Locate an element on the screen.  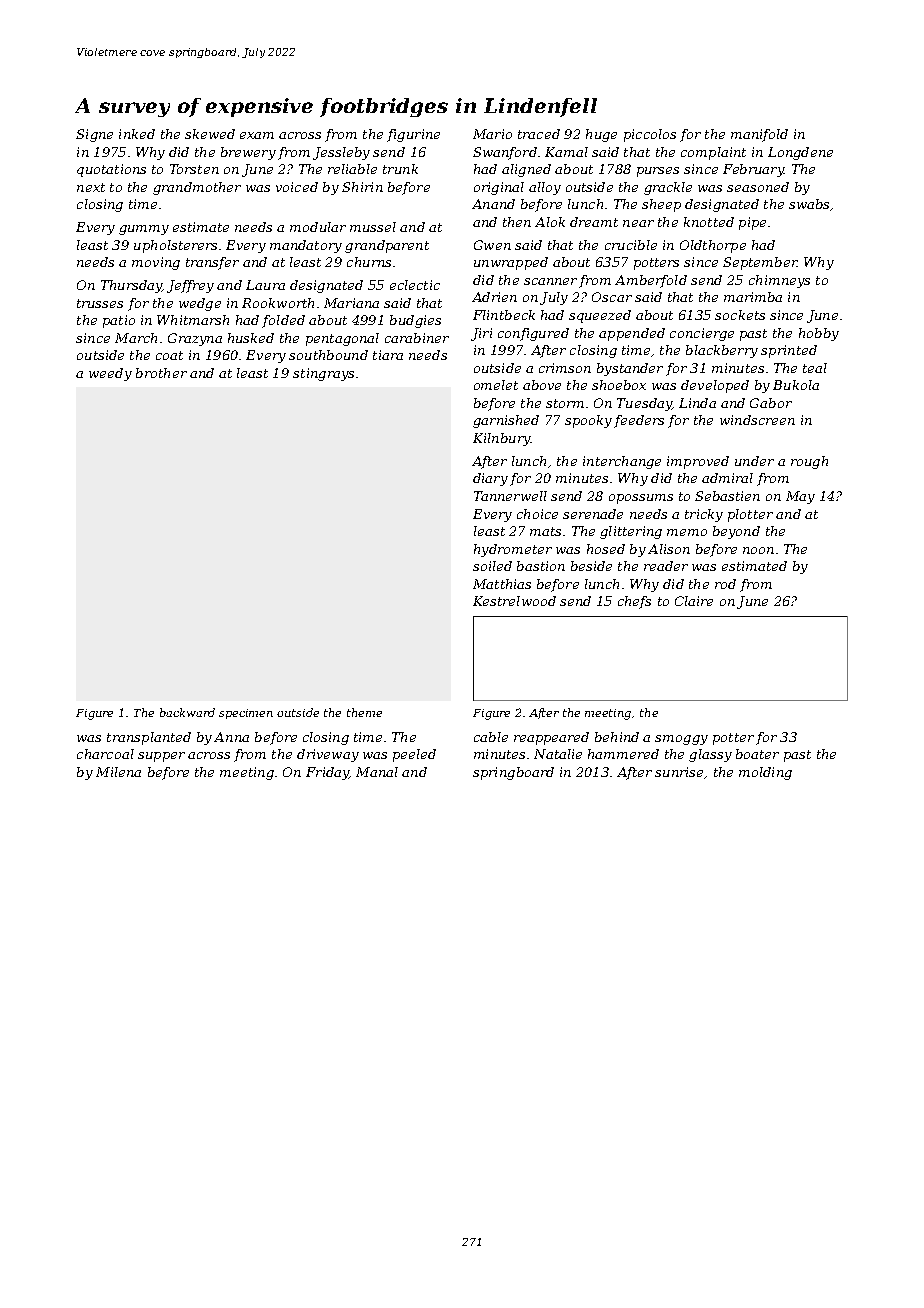
stingrays is located at coordinates (323, 374).
